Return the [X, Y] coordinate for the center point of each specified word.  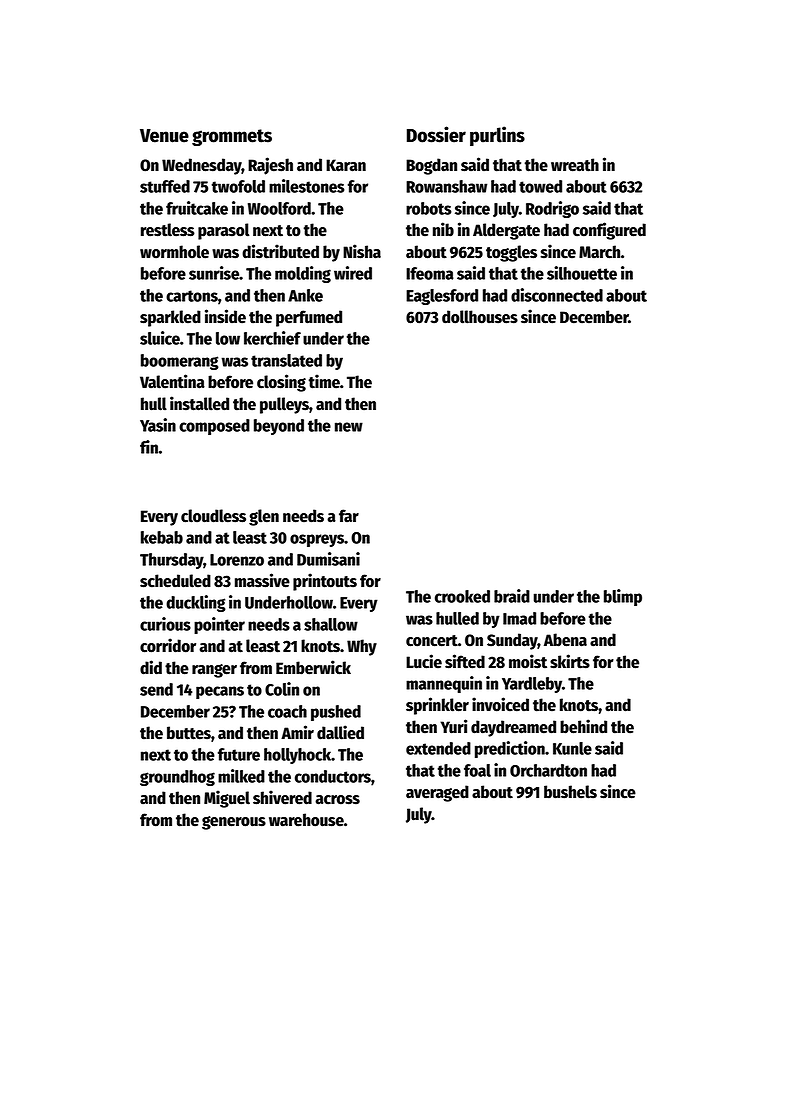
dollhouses [480, 317]
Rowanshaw [446, 186]
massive [262, 580]
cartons [192, 296]
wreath [575, 165]
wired [353, 273]
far [349, 515]
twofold [238, 186]
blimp [623, 597]
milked [241, 776]
